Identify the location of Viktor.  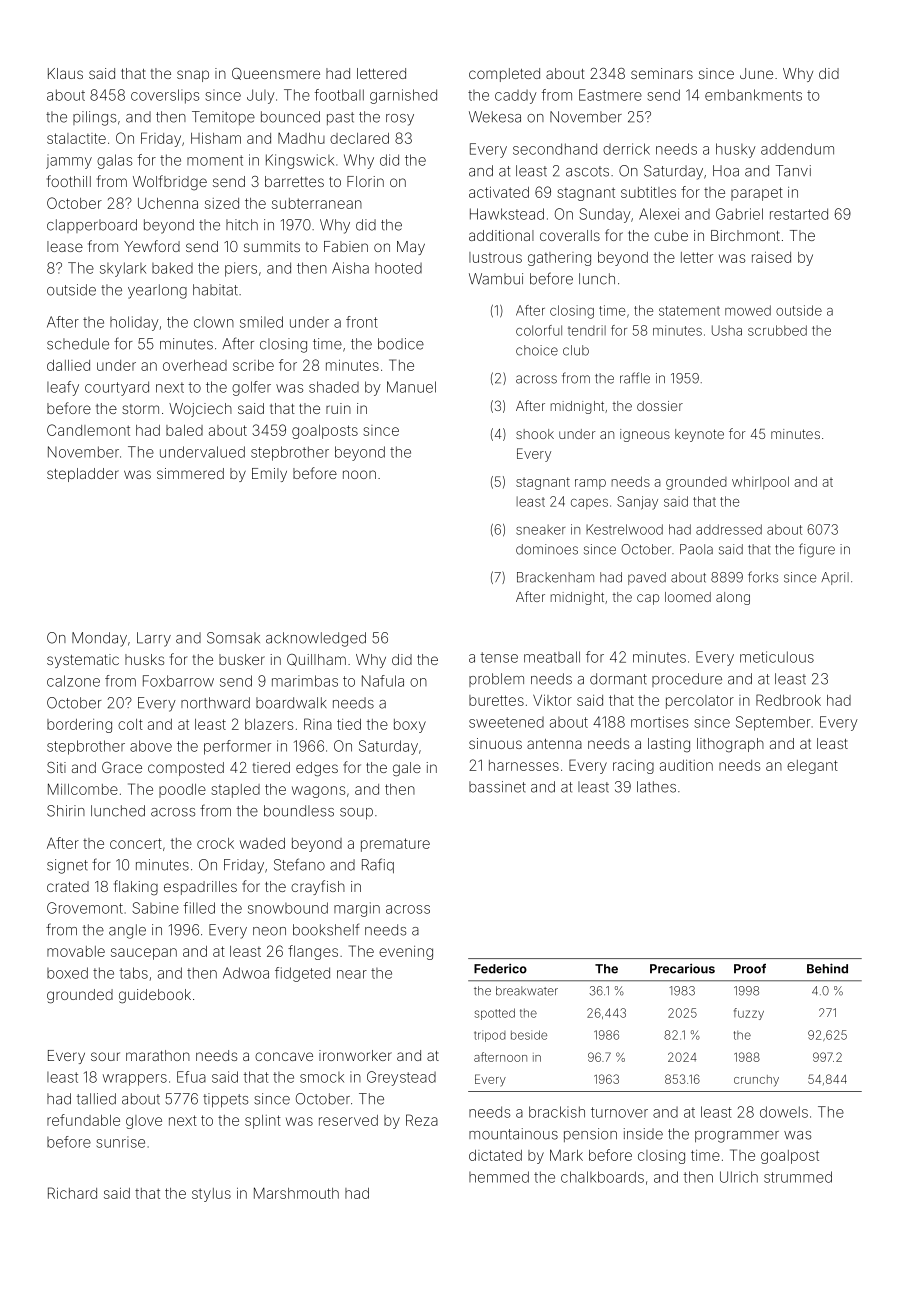
(552, 700).
